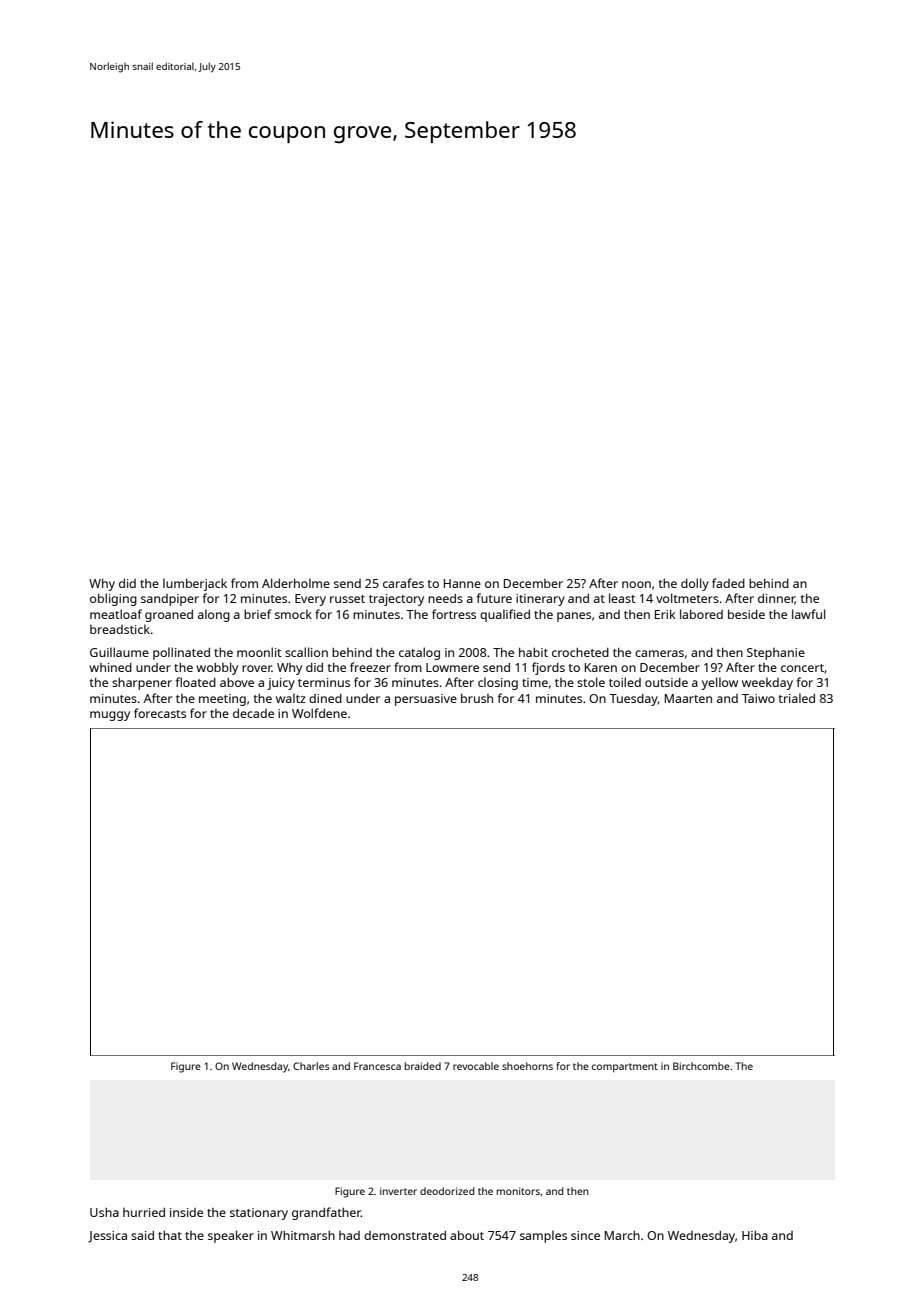 This document has width=924, height=1308. I want to click on Francesca, so click(377, 1066).
